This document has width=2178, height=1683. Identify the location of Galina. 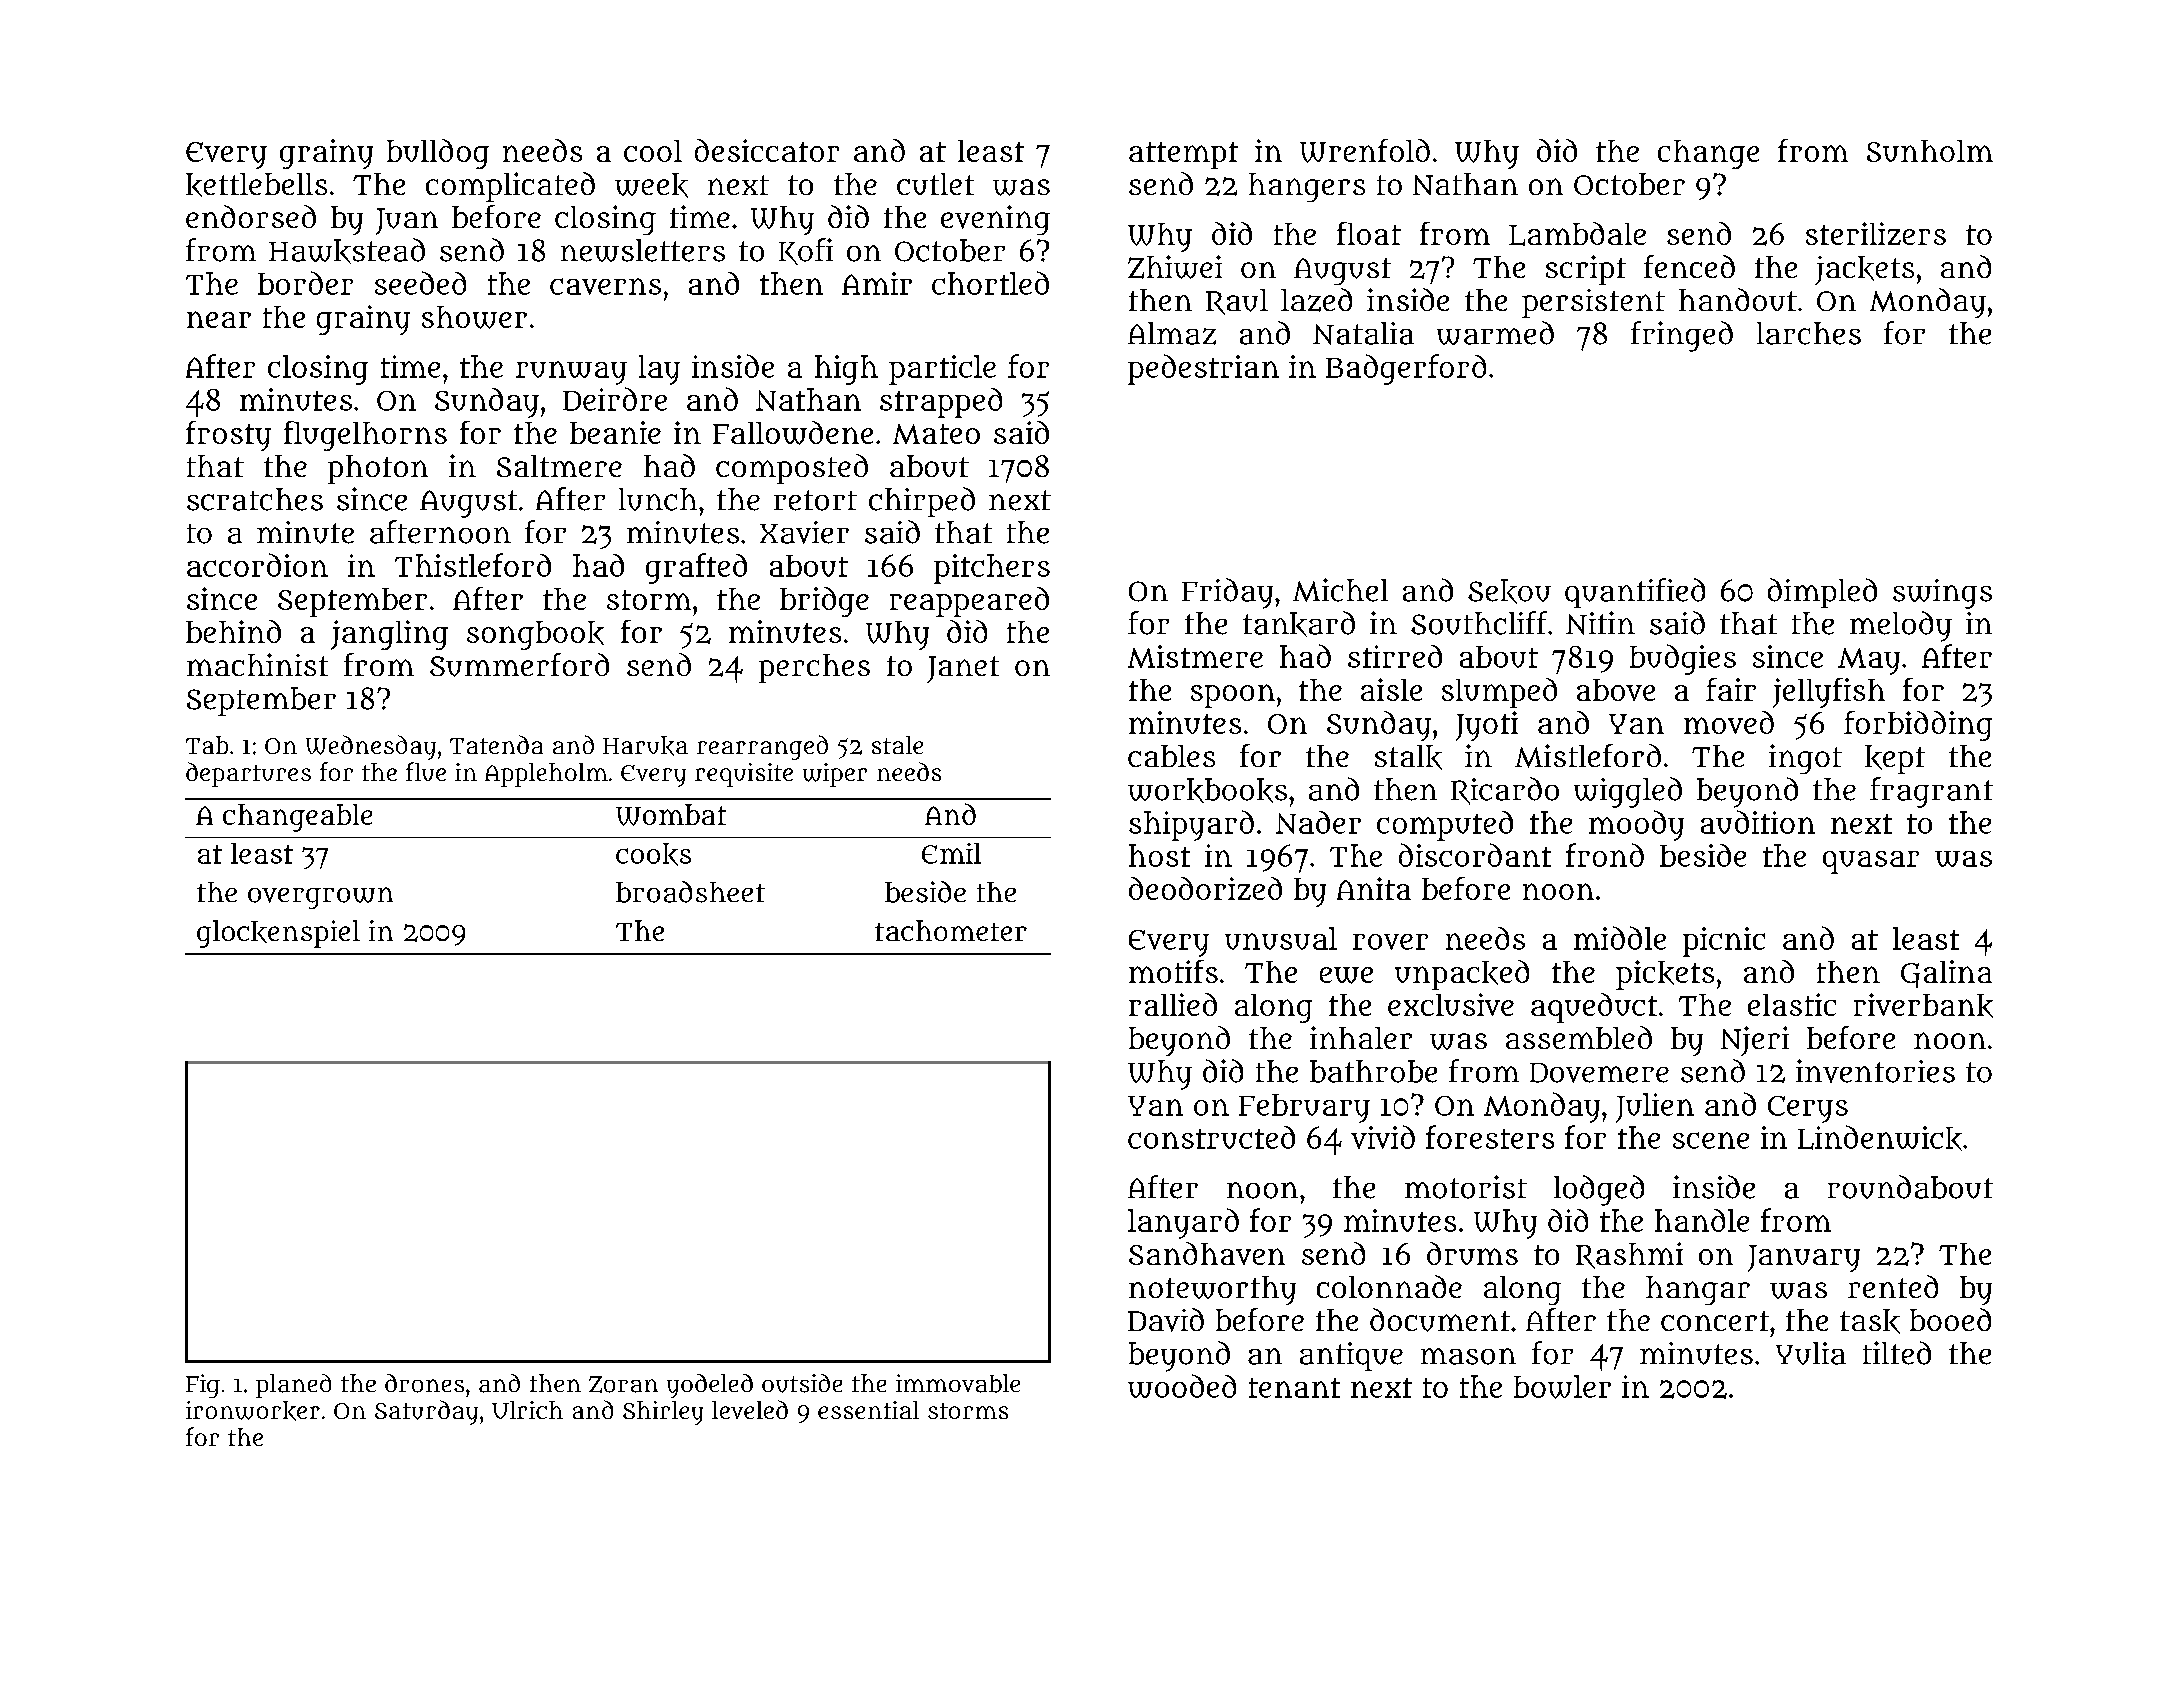
(1946, 974).
